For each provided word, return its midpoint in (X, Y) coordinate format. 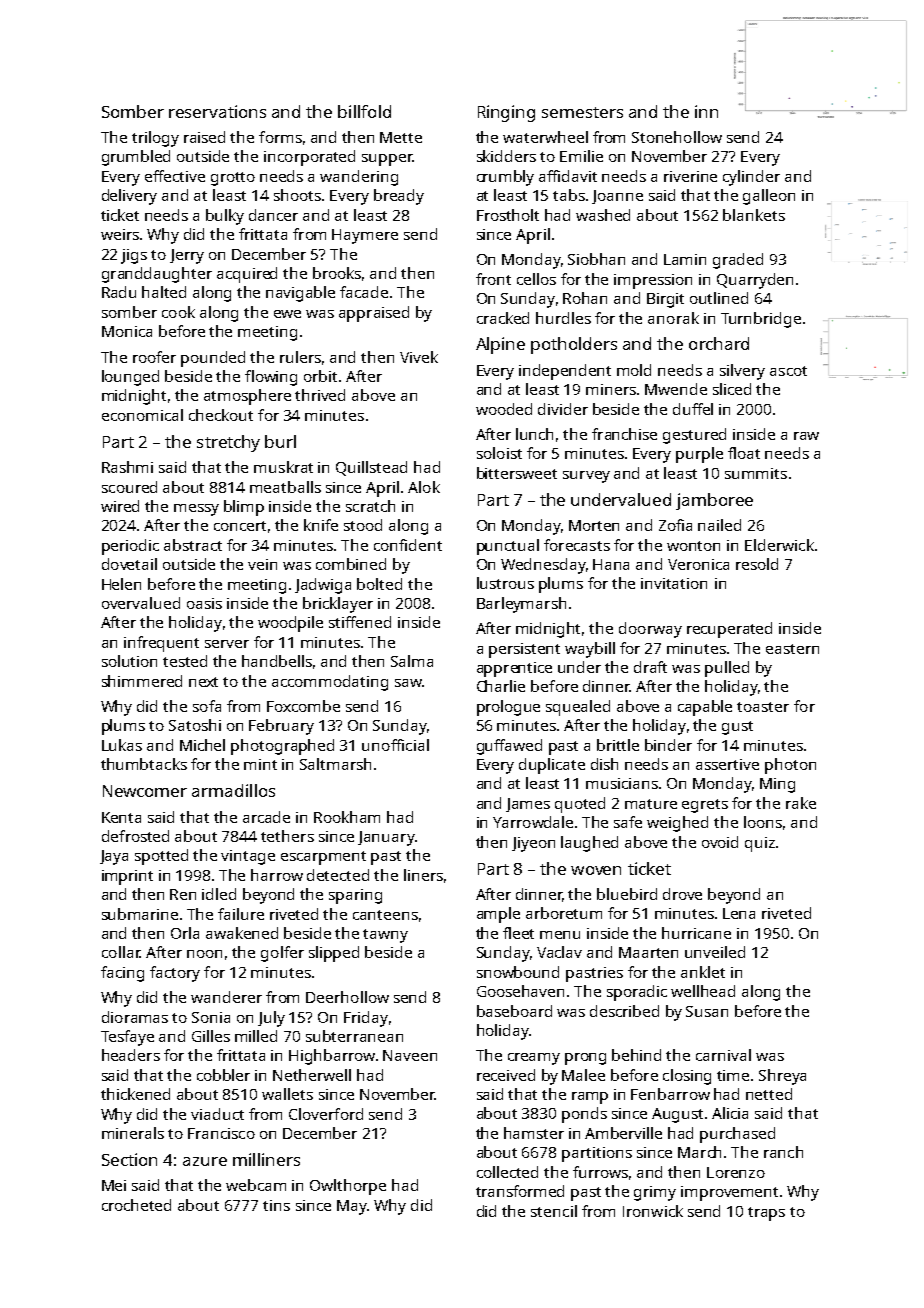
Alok (424, 487)
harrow (277, 875)
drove (682, 894)
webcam (256, 1185)
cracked (503, 318)
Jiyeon (533, 844)
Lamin (685, 259)
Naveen (410, 1055)
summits (756, 473)
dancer (273, 215)
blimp (244, 508)
